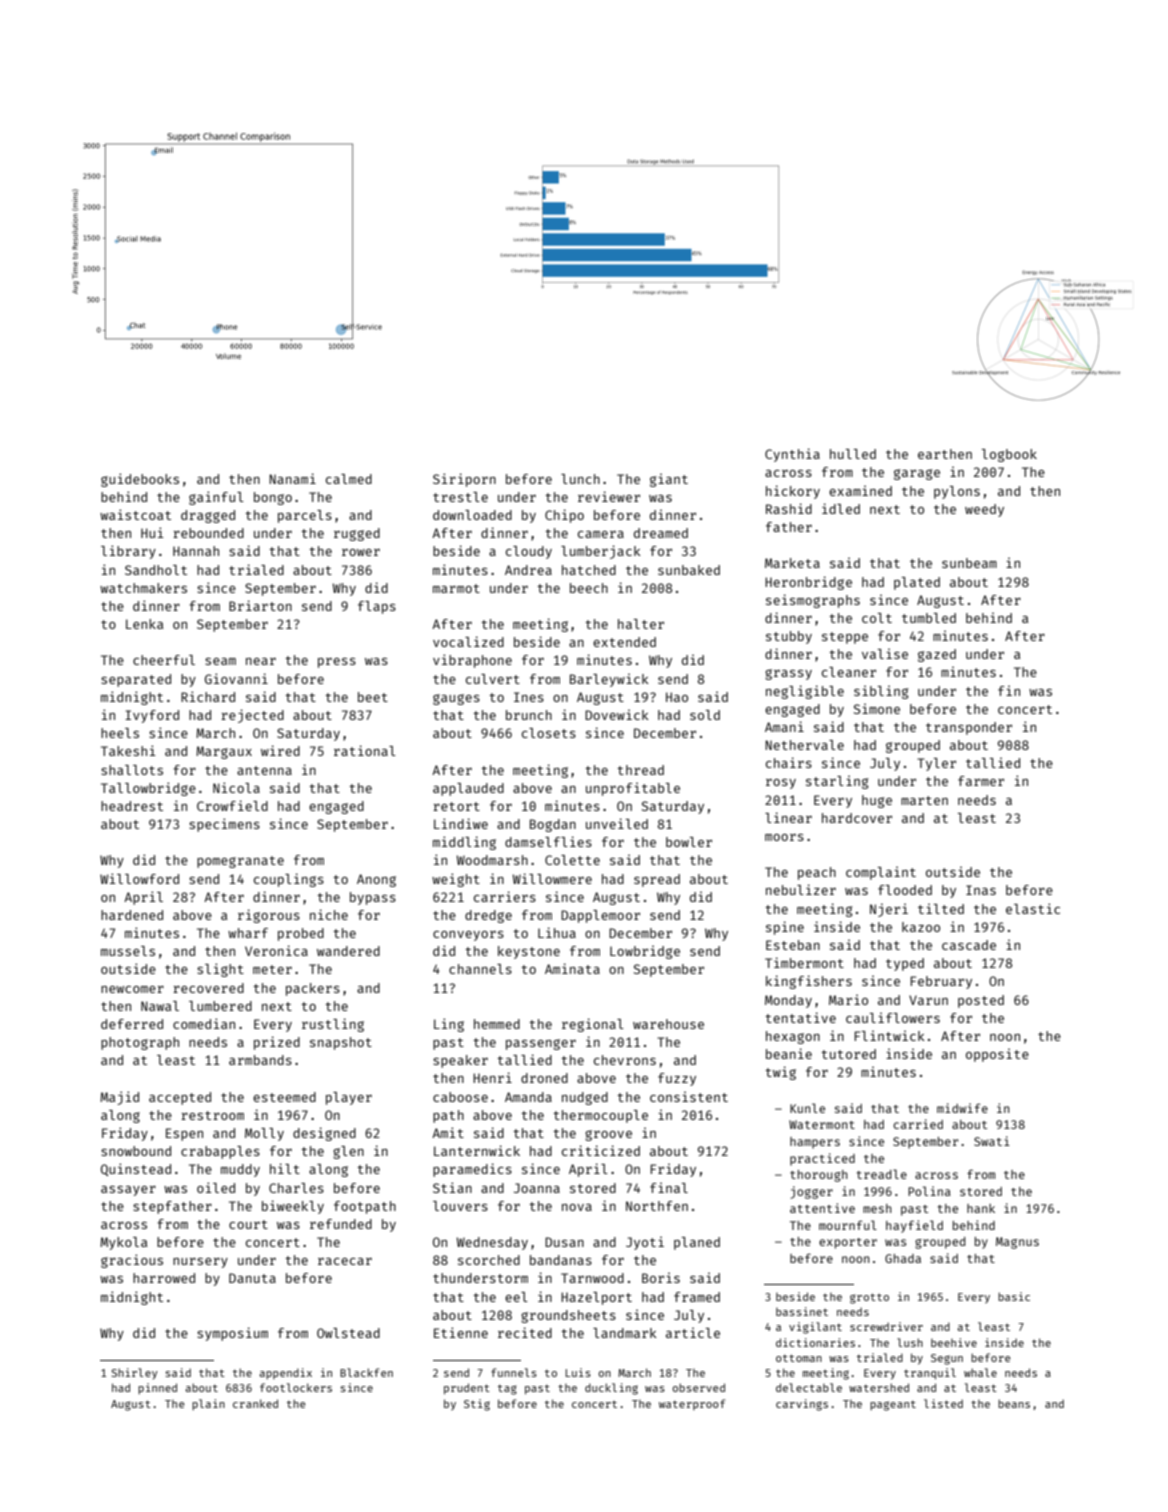 This image has width=1168, height=1512. Describe the element at coordinates (641, 624) in the image. I see `halter` at that location.
